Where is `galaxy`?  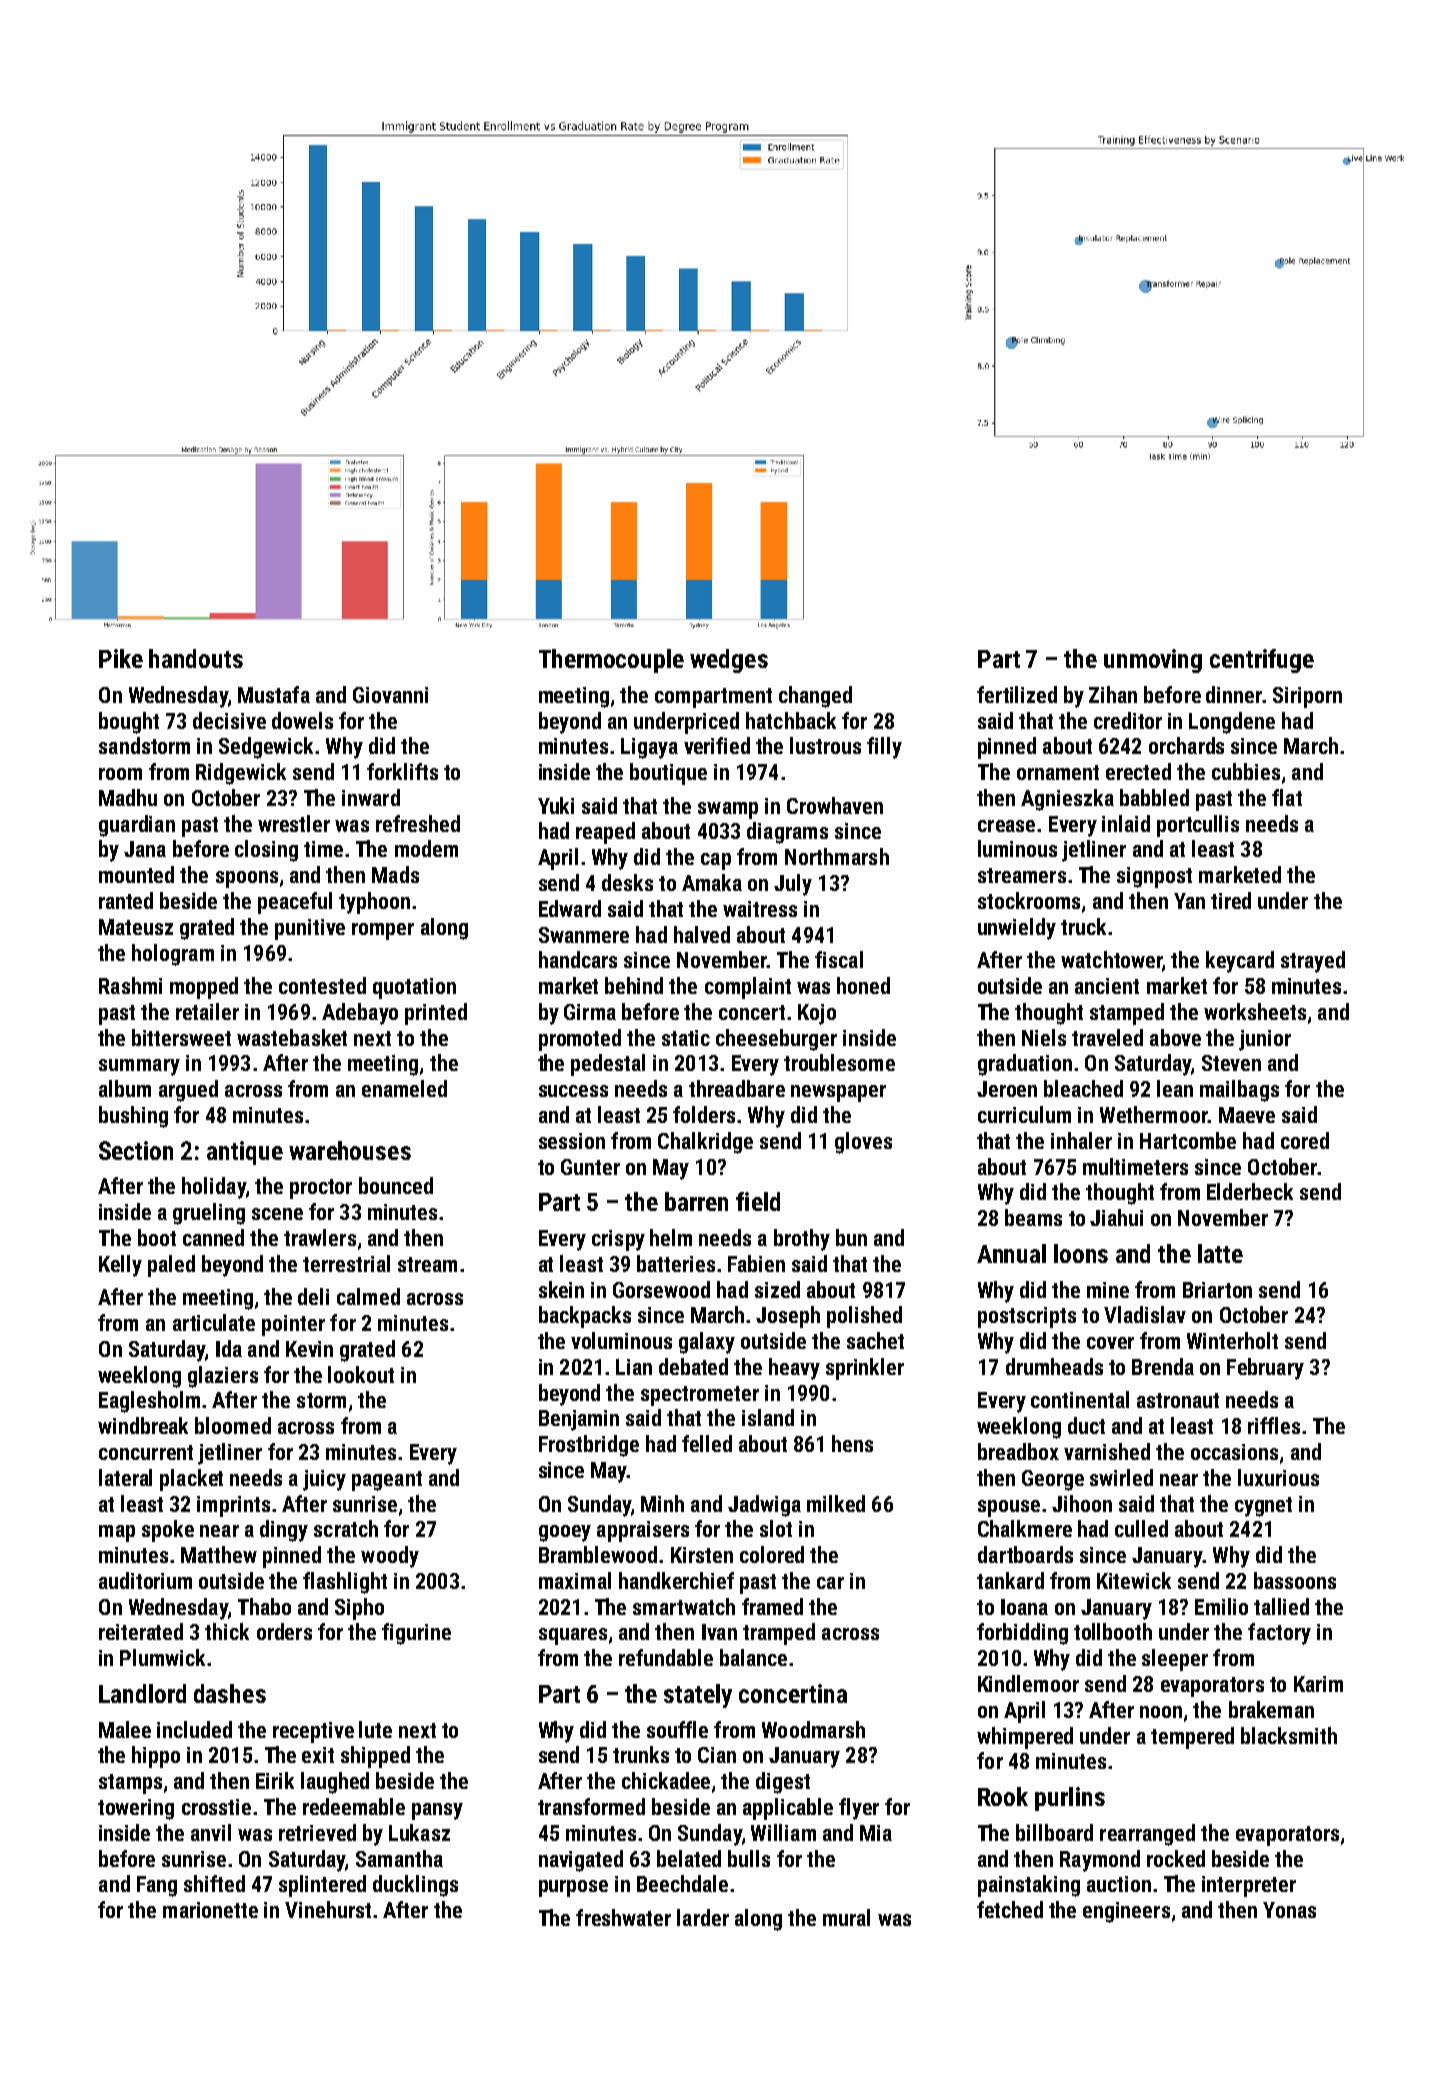
galaxy is located at coordinates (707, 1343).
